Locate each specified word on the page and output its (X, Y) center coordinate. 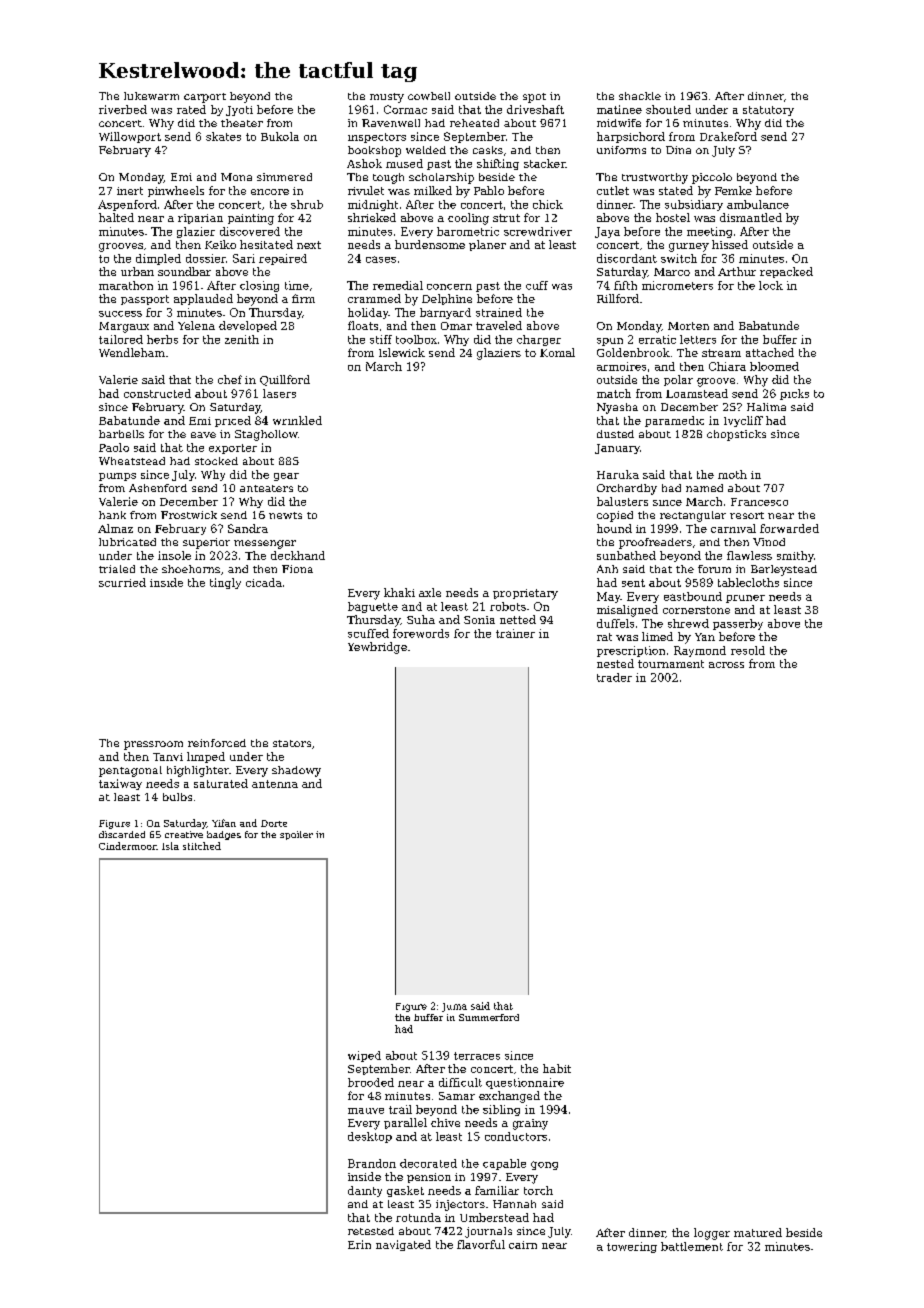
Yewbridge (377, 648)
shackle (640, 96)
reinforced (217, 743)
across (726, 665)
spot (534, 98)
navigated (403, 1245)
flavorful (481, 1244)
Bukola (280, 136)
